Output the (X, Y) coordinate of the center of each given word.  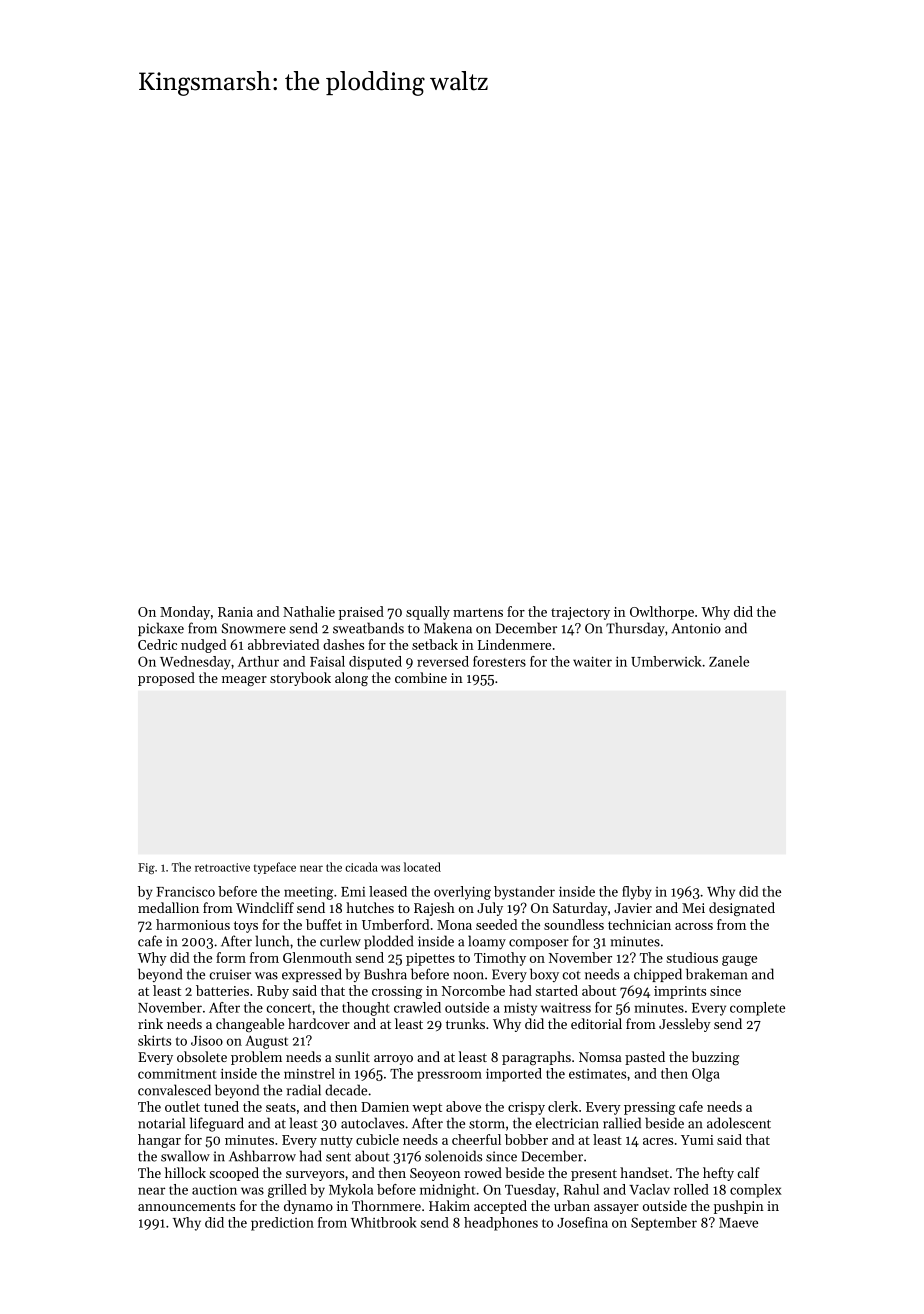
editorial (596, 1023)
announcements (186, 1206)
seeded (496, 924)
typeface (275, 868)
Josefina (582, 1222)
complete (757, 1009)
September (664, 1224)
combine (421, 677)
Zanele (729, 661)
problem (256, 1058)
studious (692, 957)
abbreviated (283, 644)
